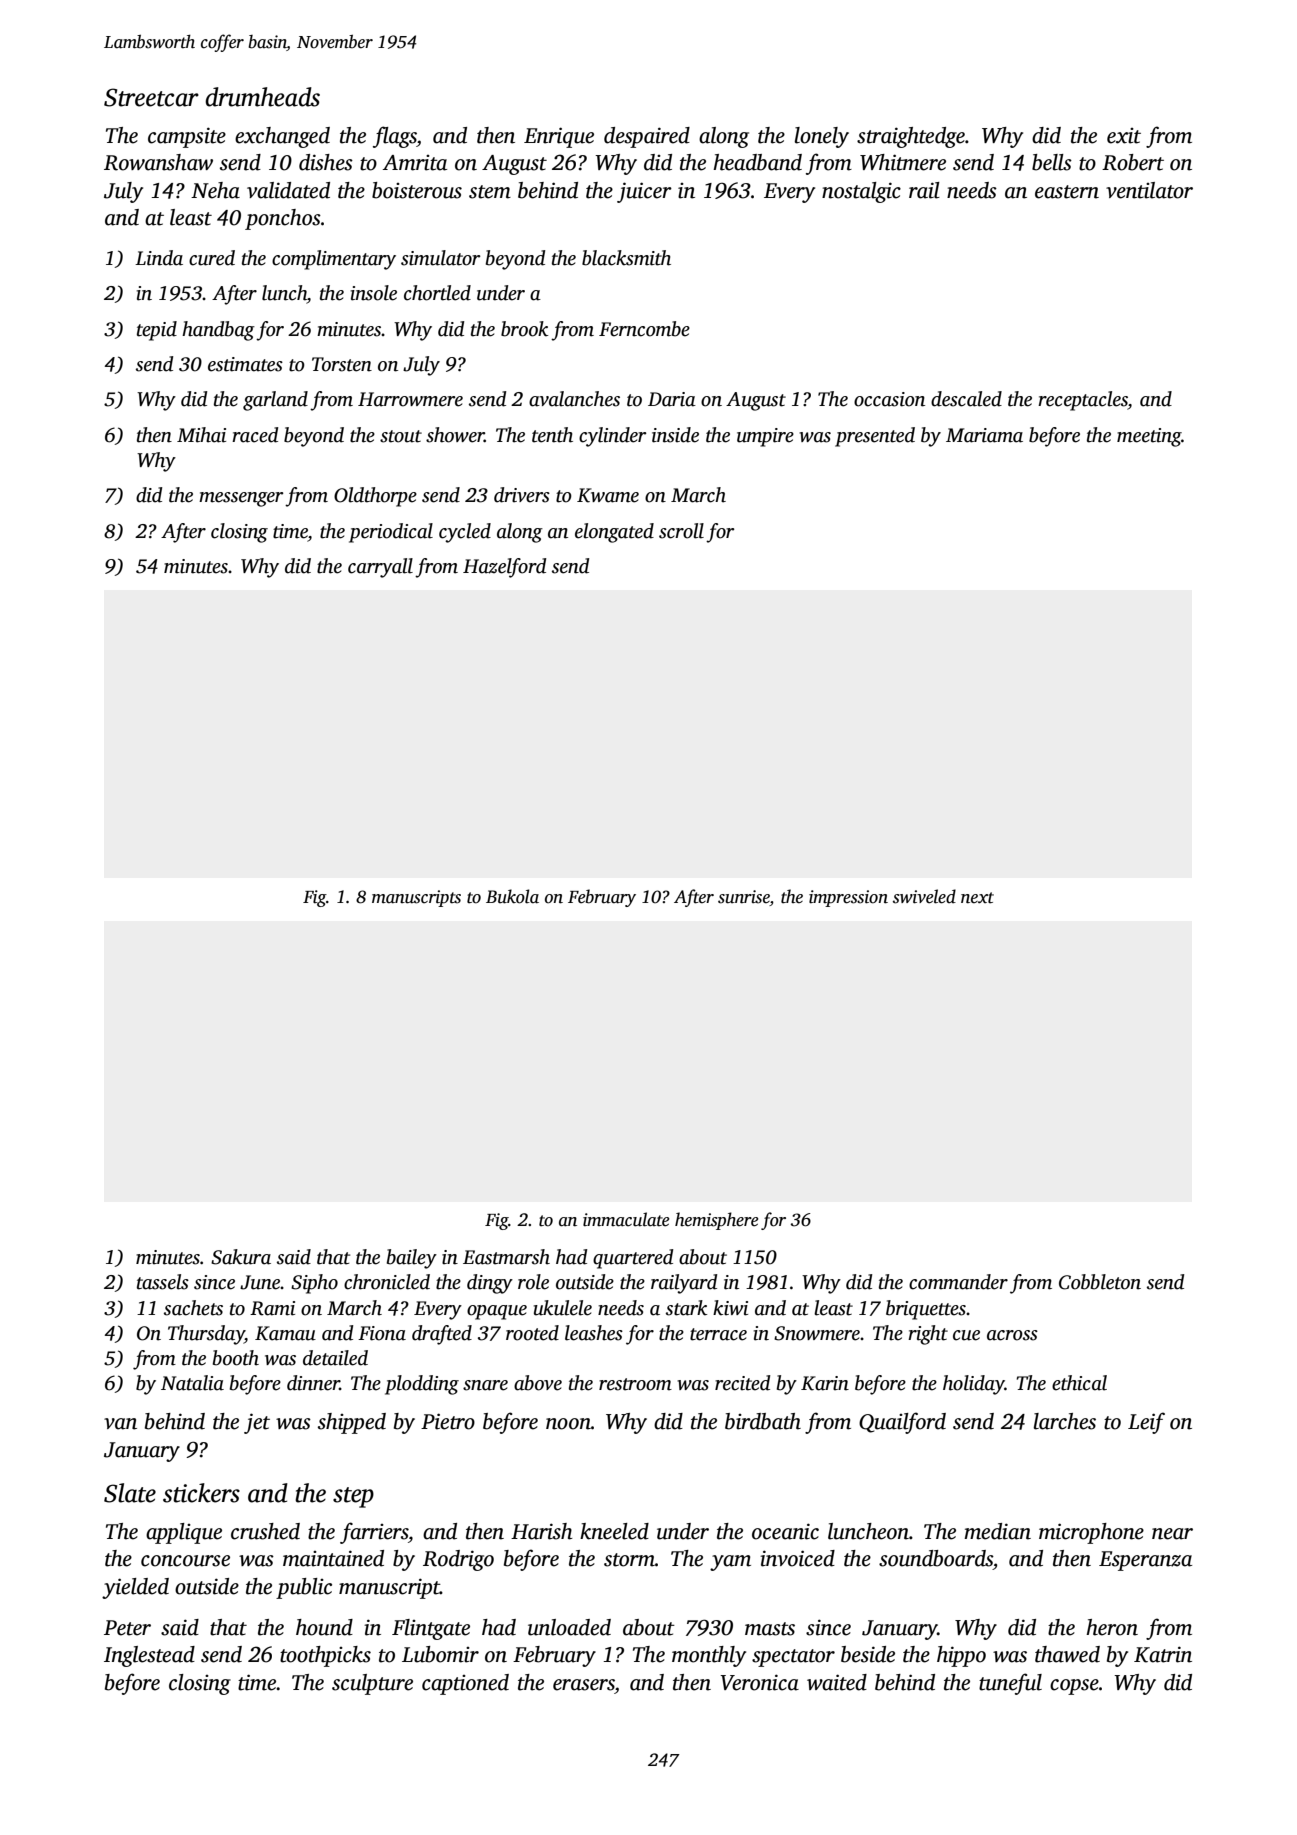  I want to click on tuneful, so click(1010, 1684).
